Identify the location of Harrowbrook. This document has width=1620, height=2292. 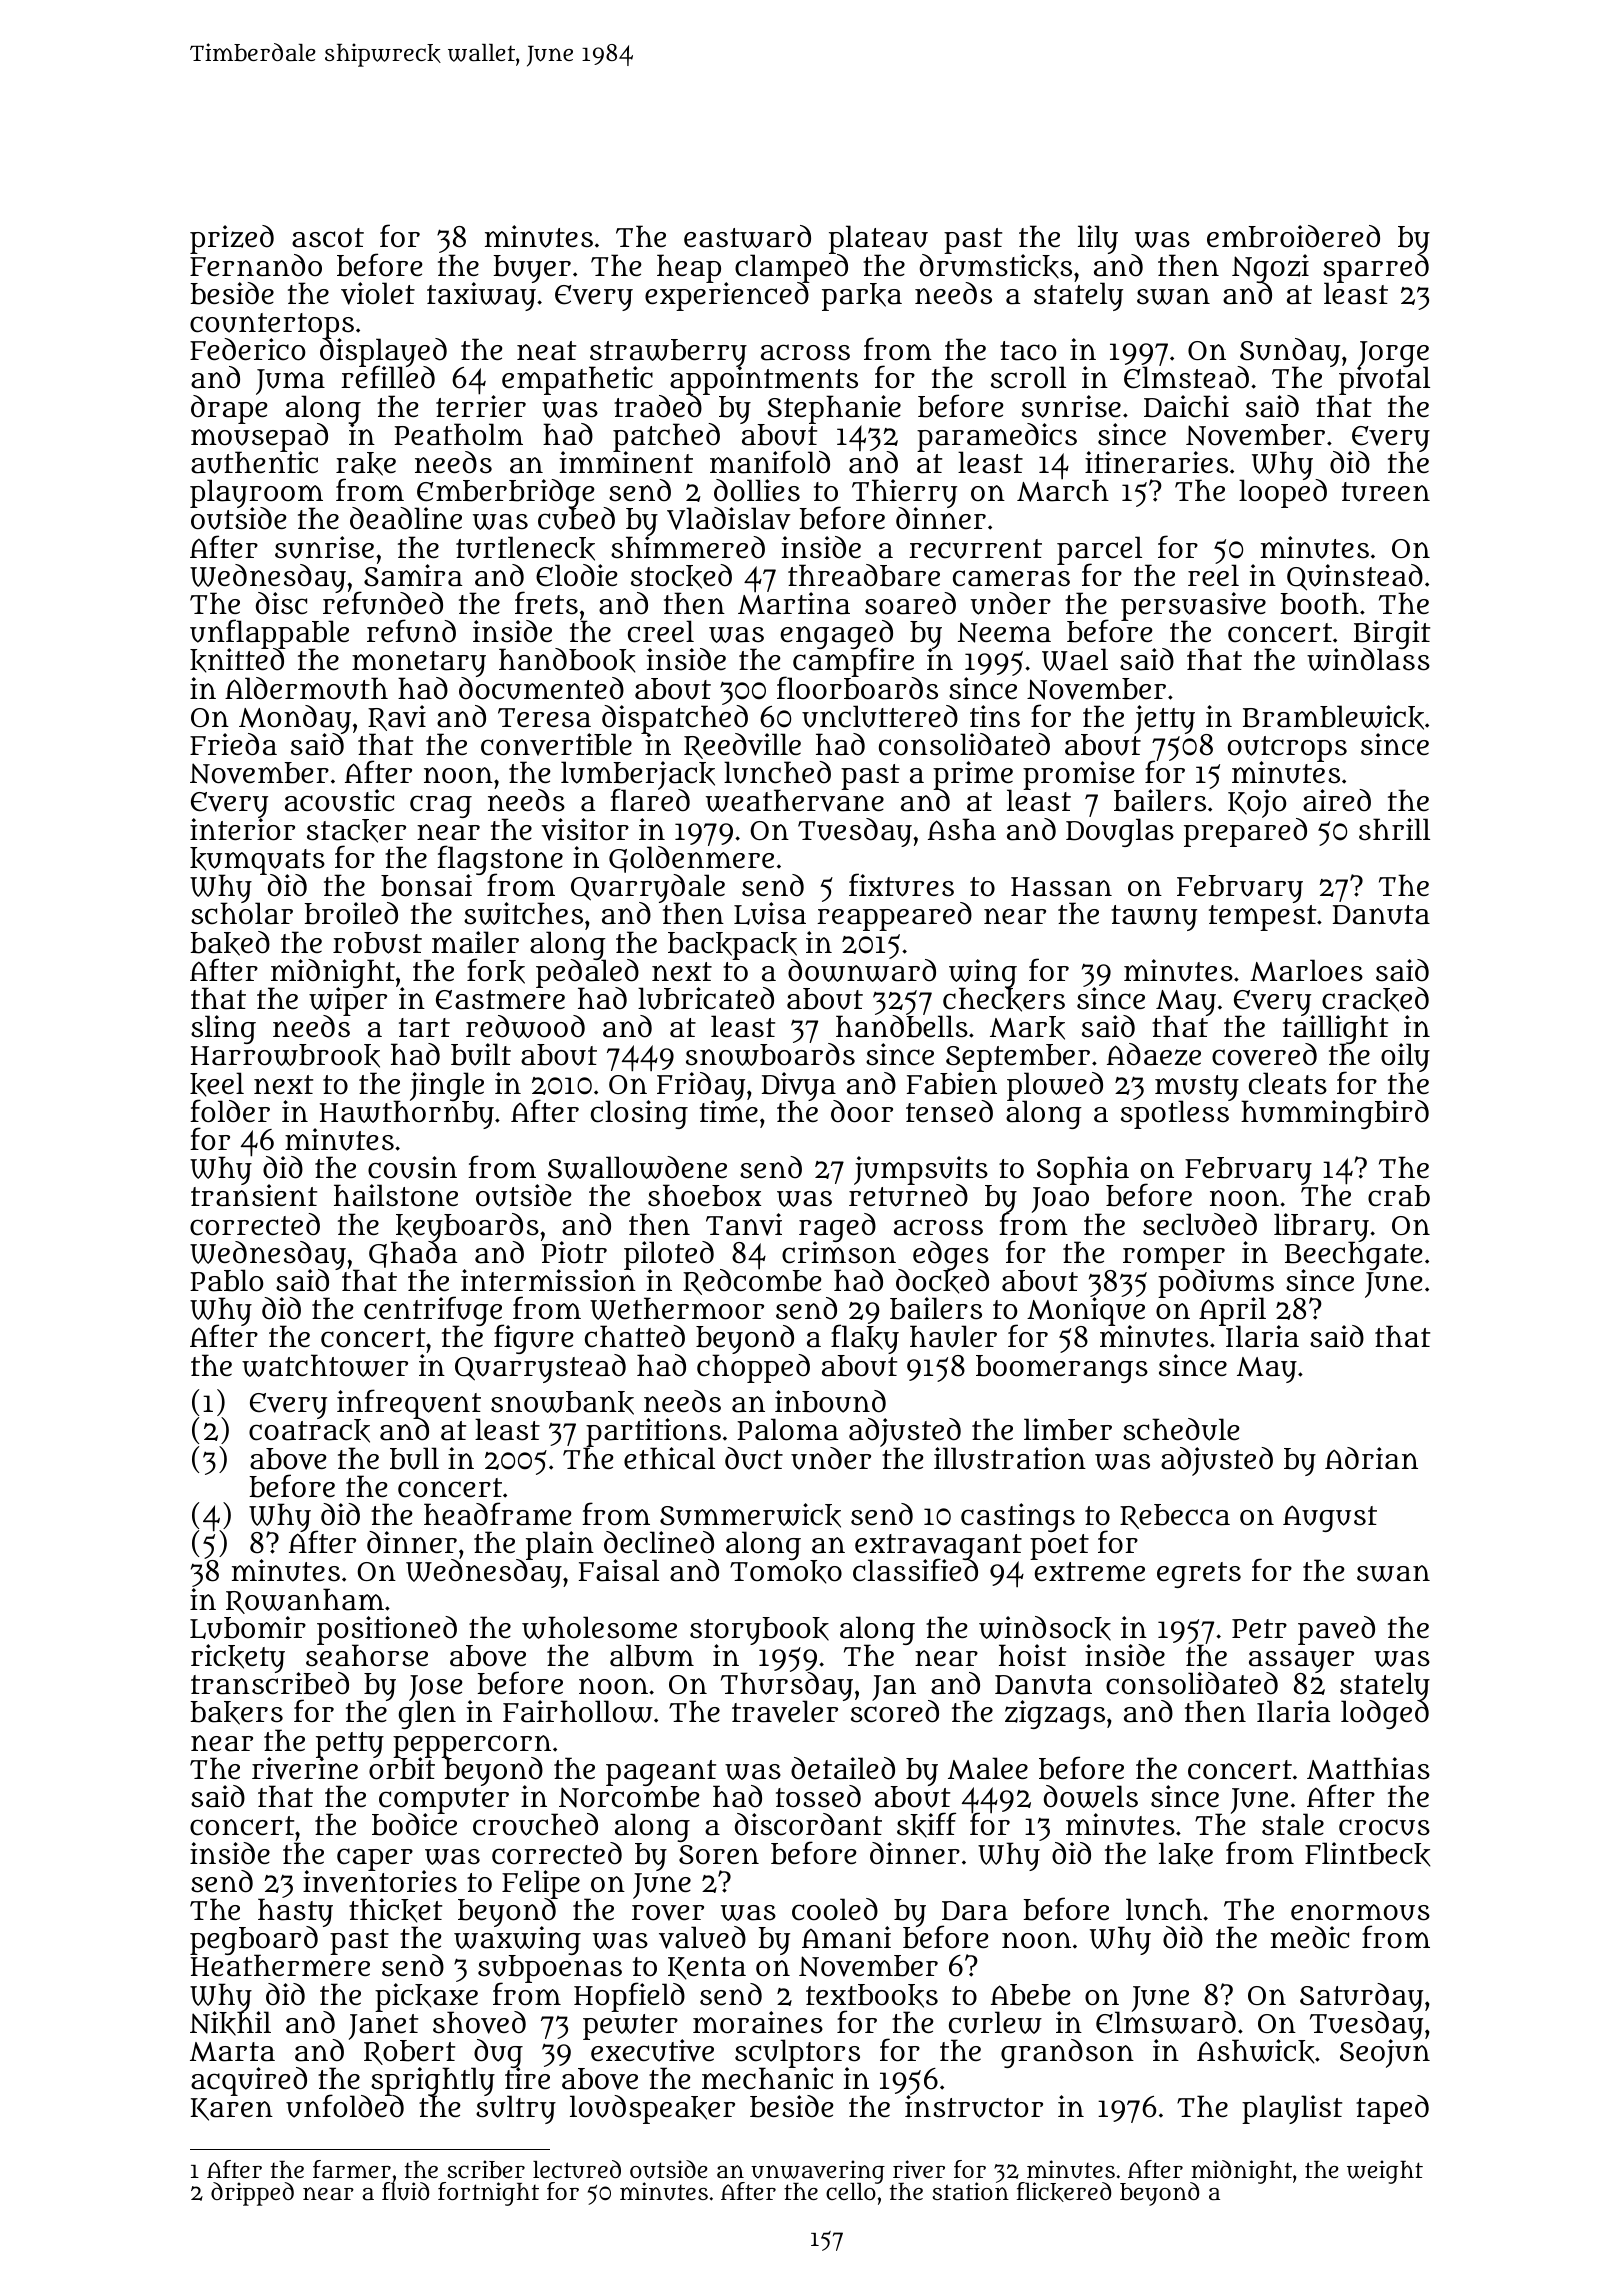
(285, 1056).
